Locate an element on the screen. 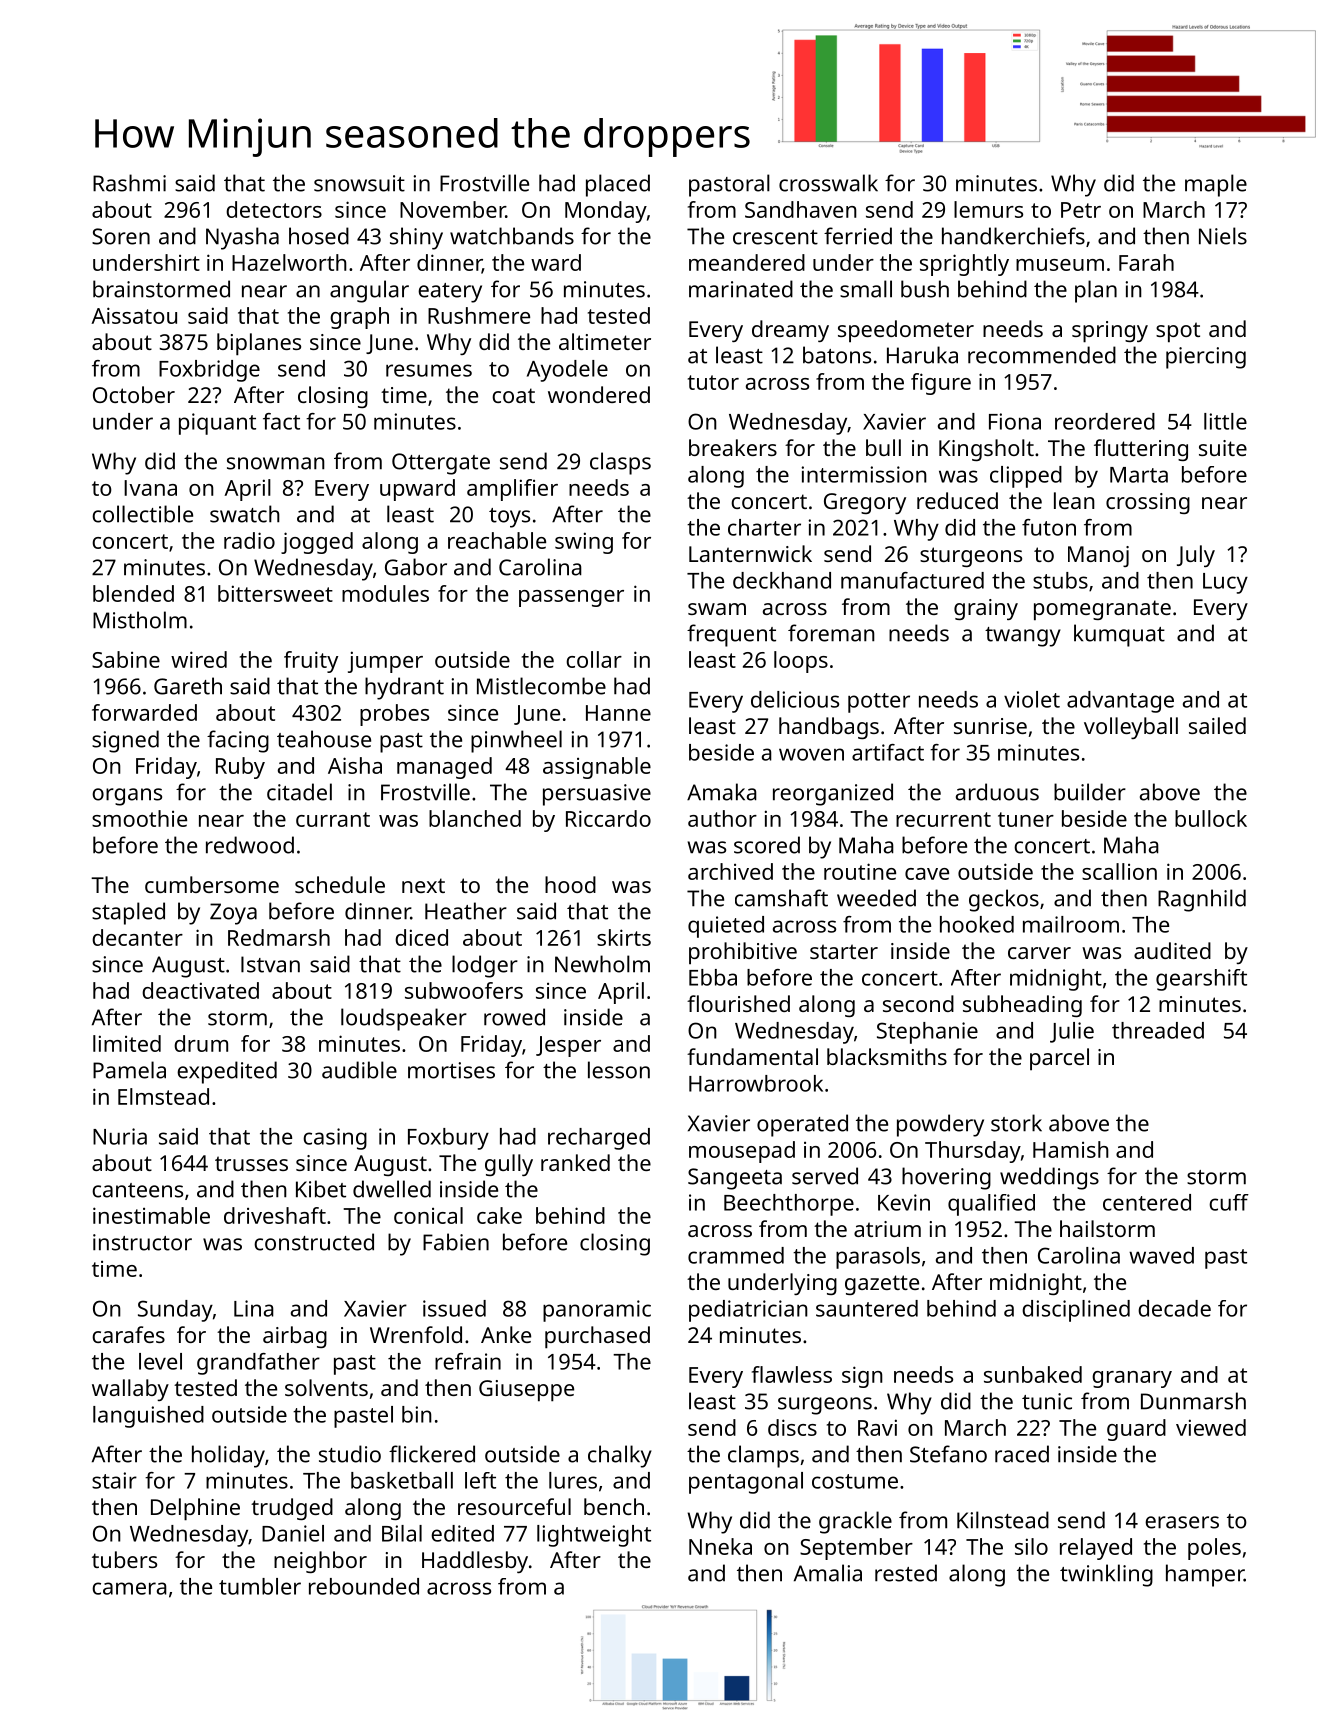 Image resolution: width=1339 pixels, height=1733 pixels. crosswalk is located at coordinates (828, 183).
